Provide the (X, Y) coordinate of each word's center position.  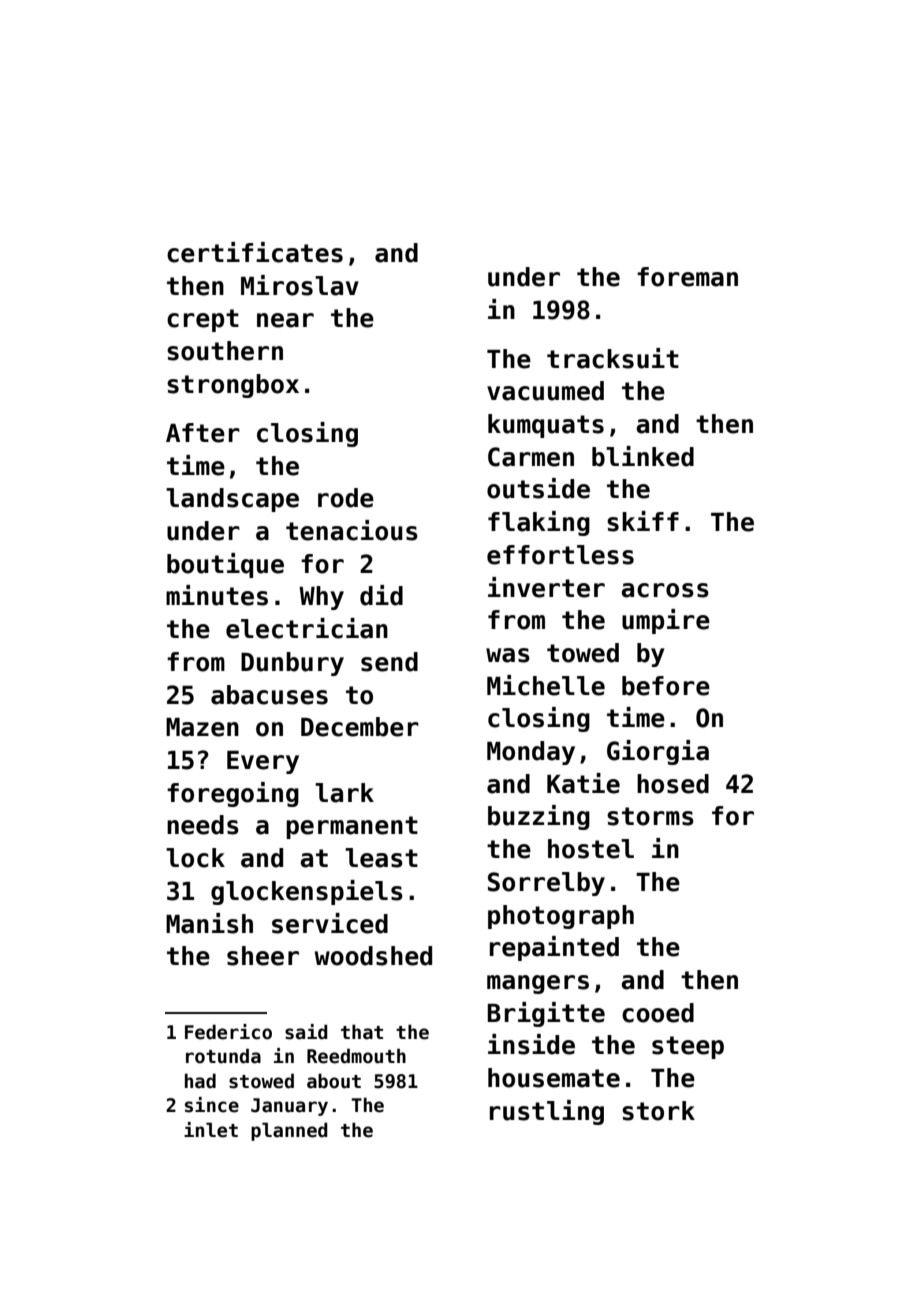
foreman (687, 277)
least (381, 858)
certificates (255, 252)
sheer (263, 956)
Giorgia (658, 752)
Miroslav (300, 285)
